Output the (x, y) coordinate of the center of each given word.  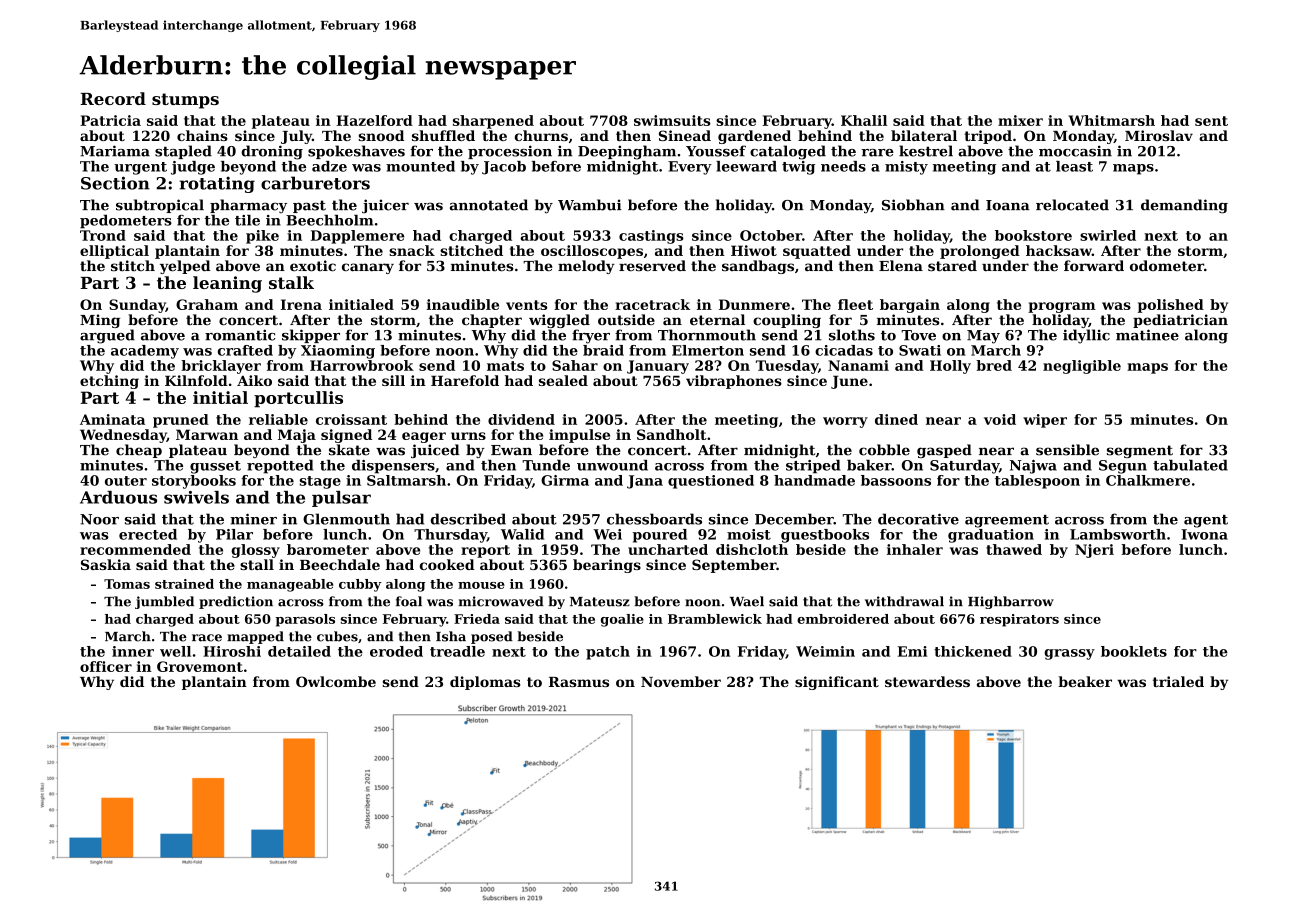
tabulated (1190, 465)
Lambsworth (1118, 534)
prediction (236, 602)
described (468, 519)
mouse (481, 585)
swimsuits (672, 120)
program (1062, 307)
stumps (185, 101)
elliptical (114, 252)
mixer (1020, 120)
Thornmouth (707, 335)
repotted (280, 467)
